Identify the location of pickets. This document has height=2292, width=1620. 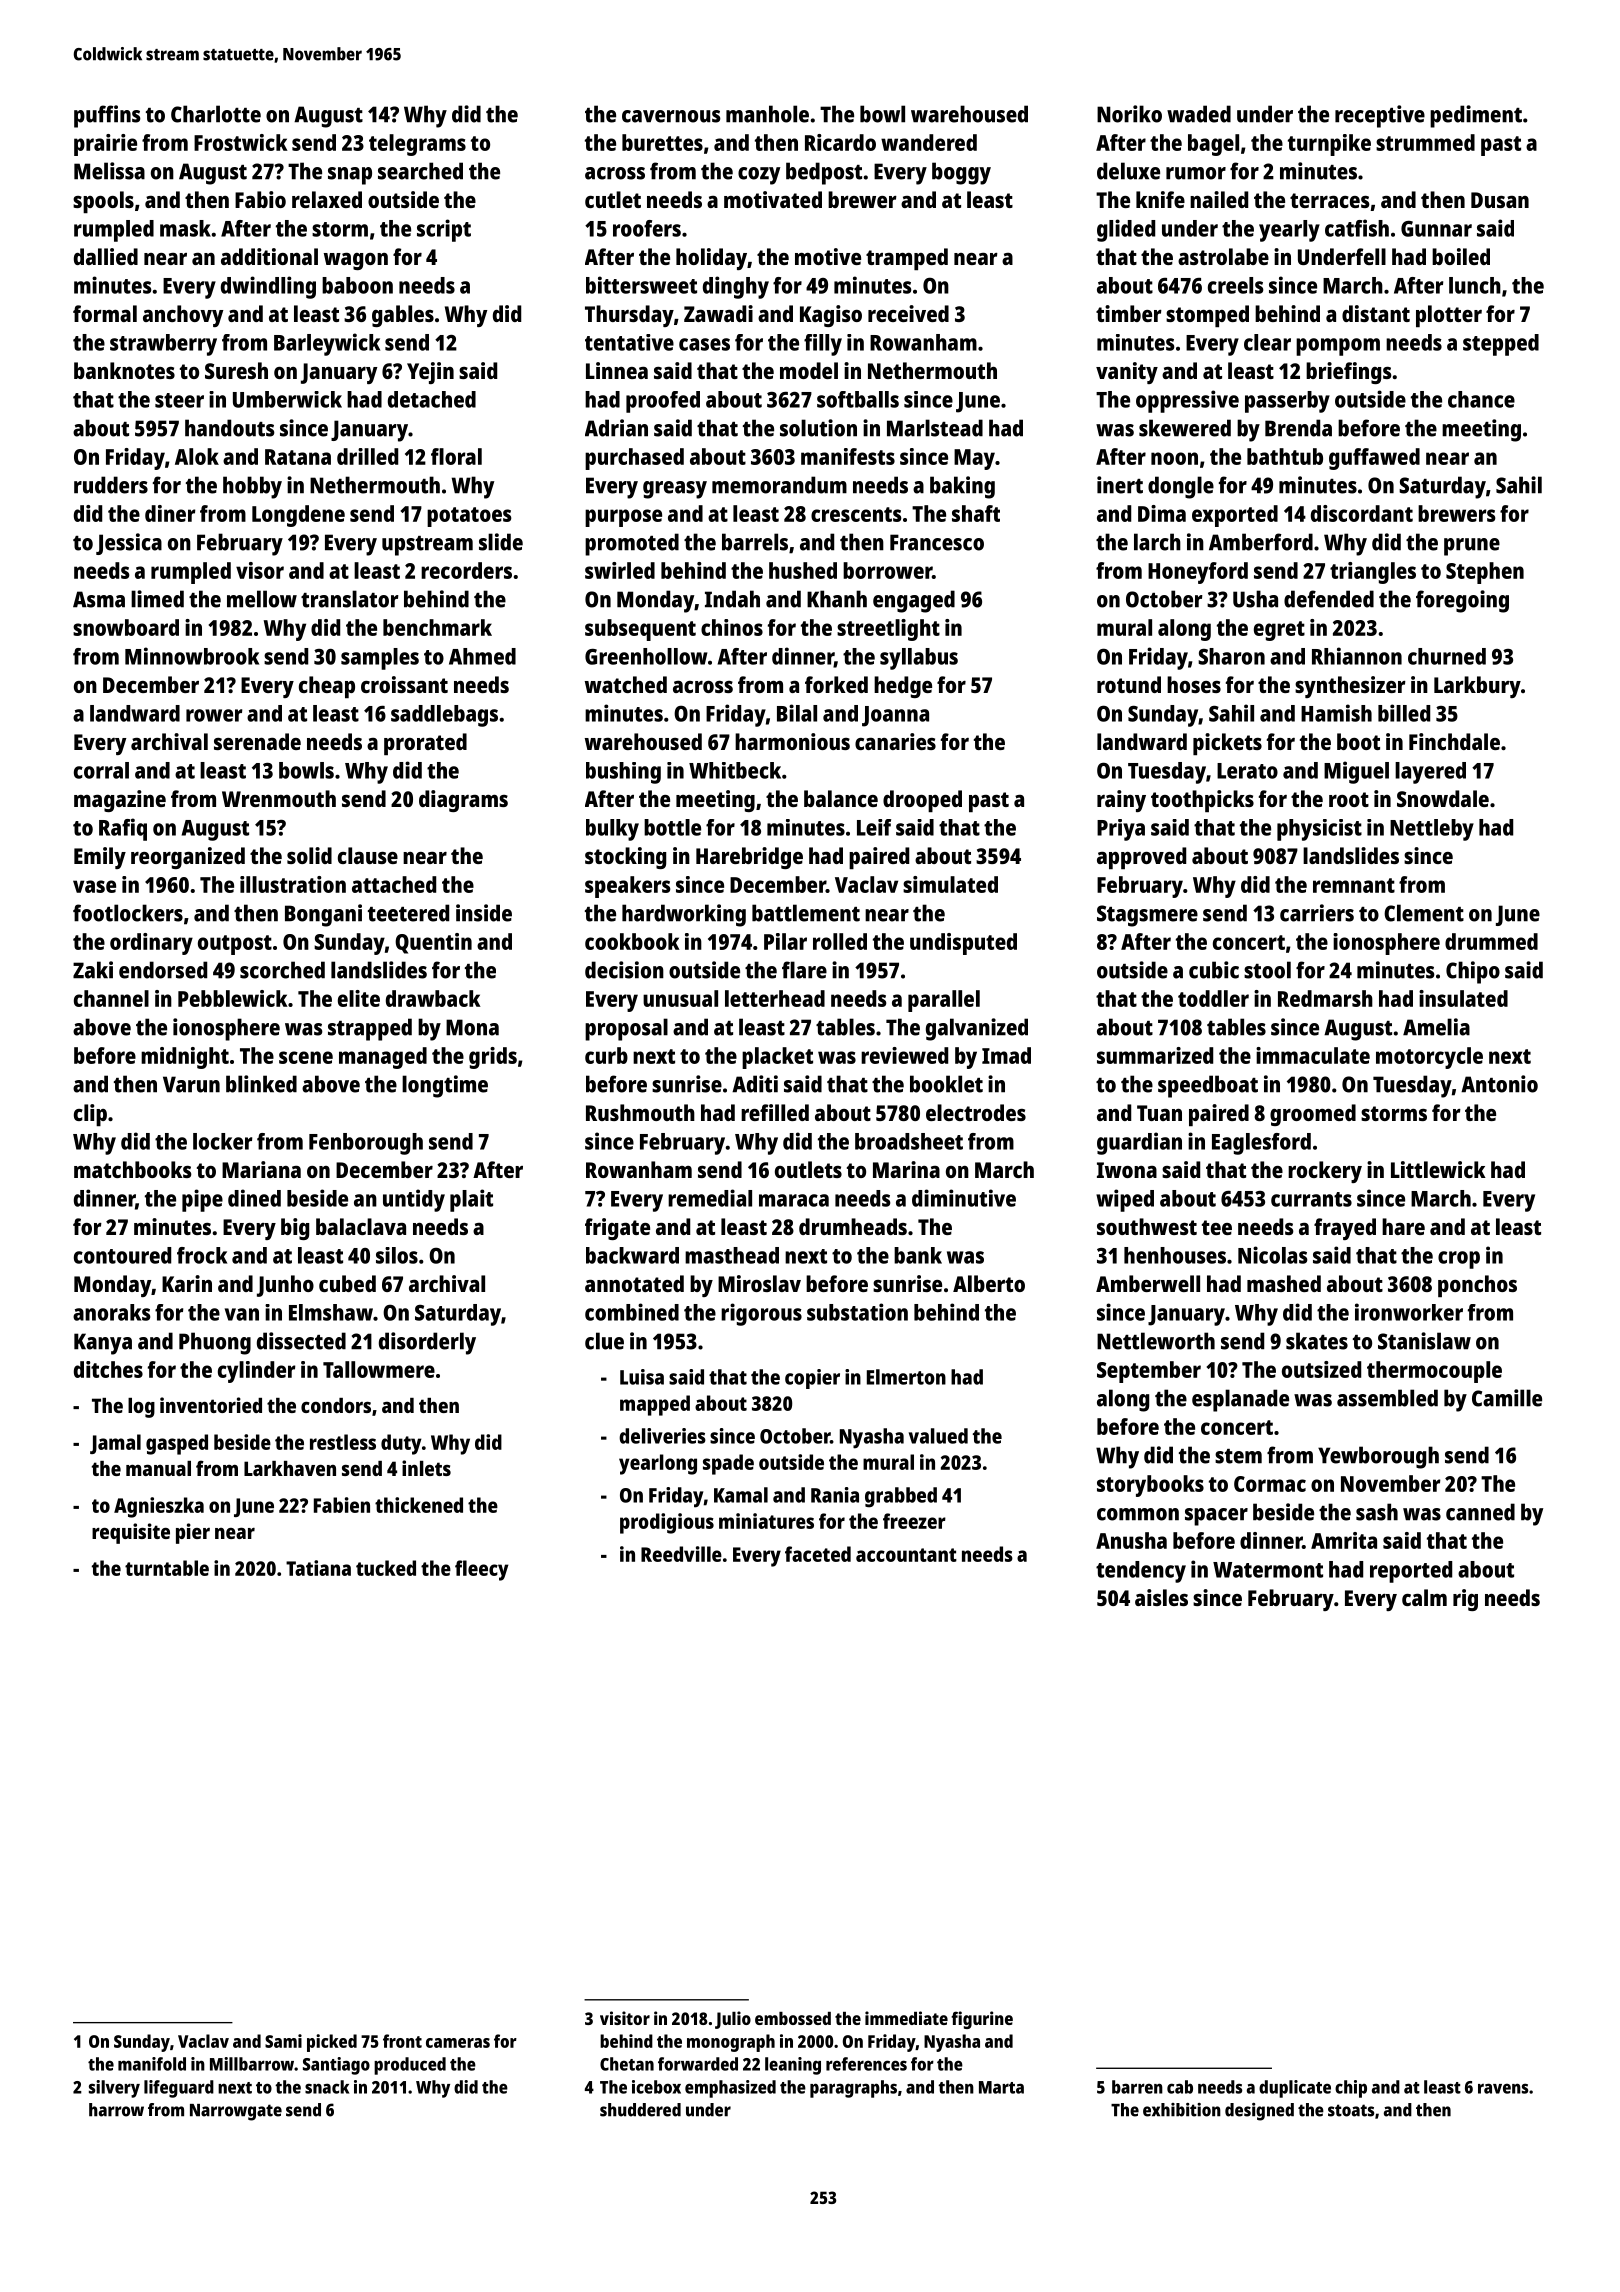
(1227, 744).
